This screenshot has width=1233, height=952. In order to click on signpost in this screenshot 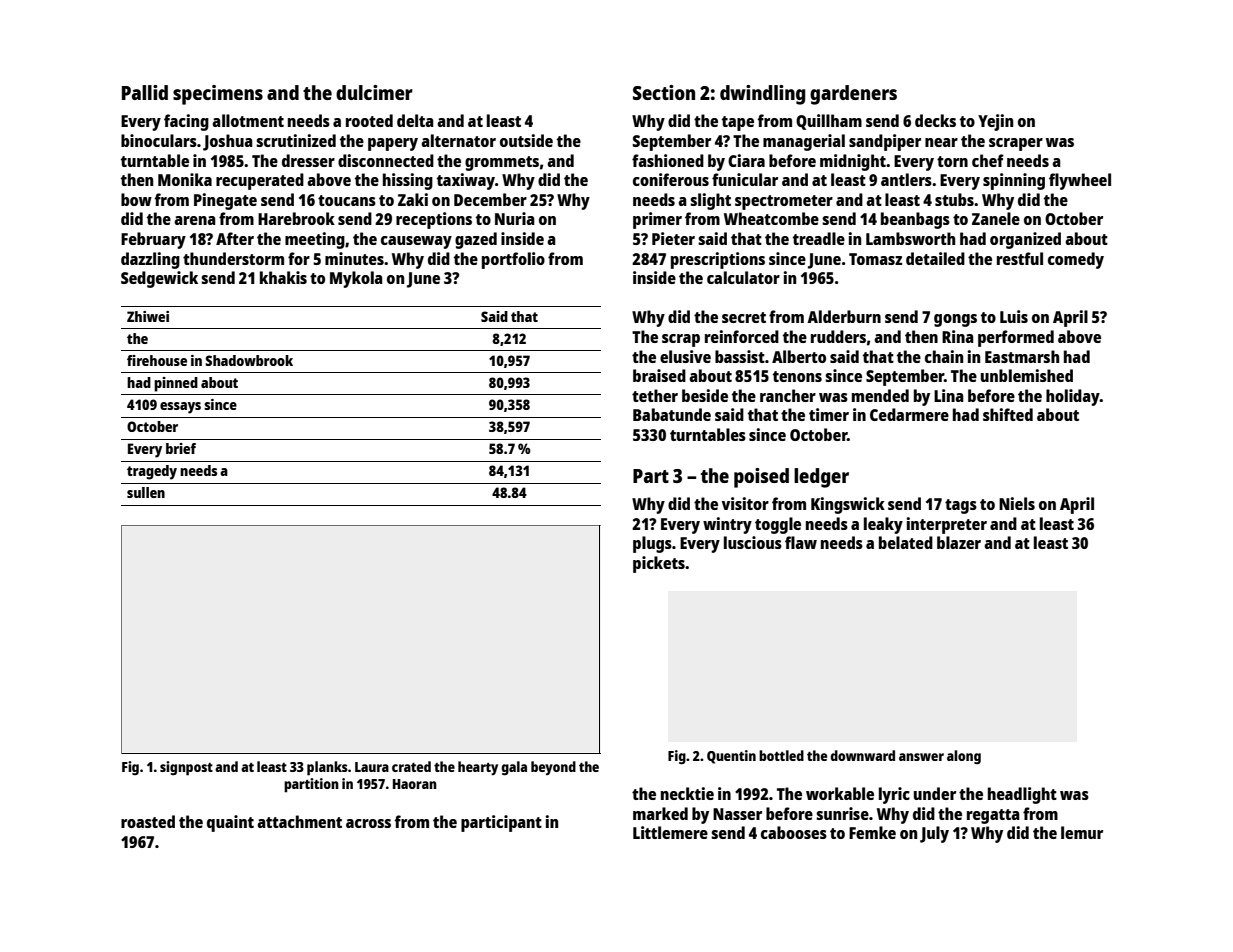, I will do `click(186, 768)`.
